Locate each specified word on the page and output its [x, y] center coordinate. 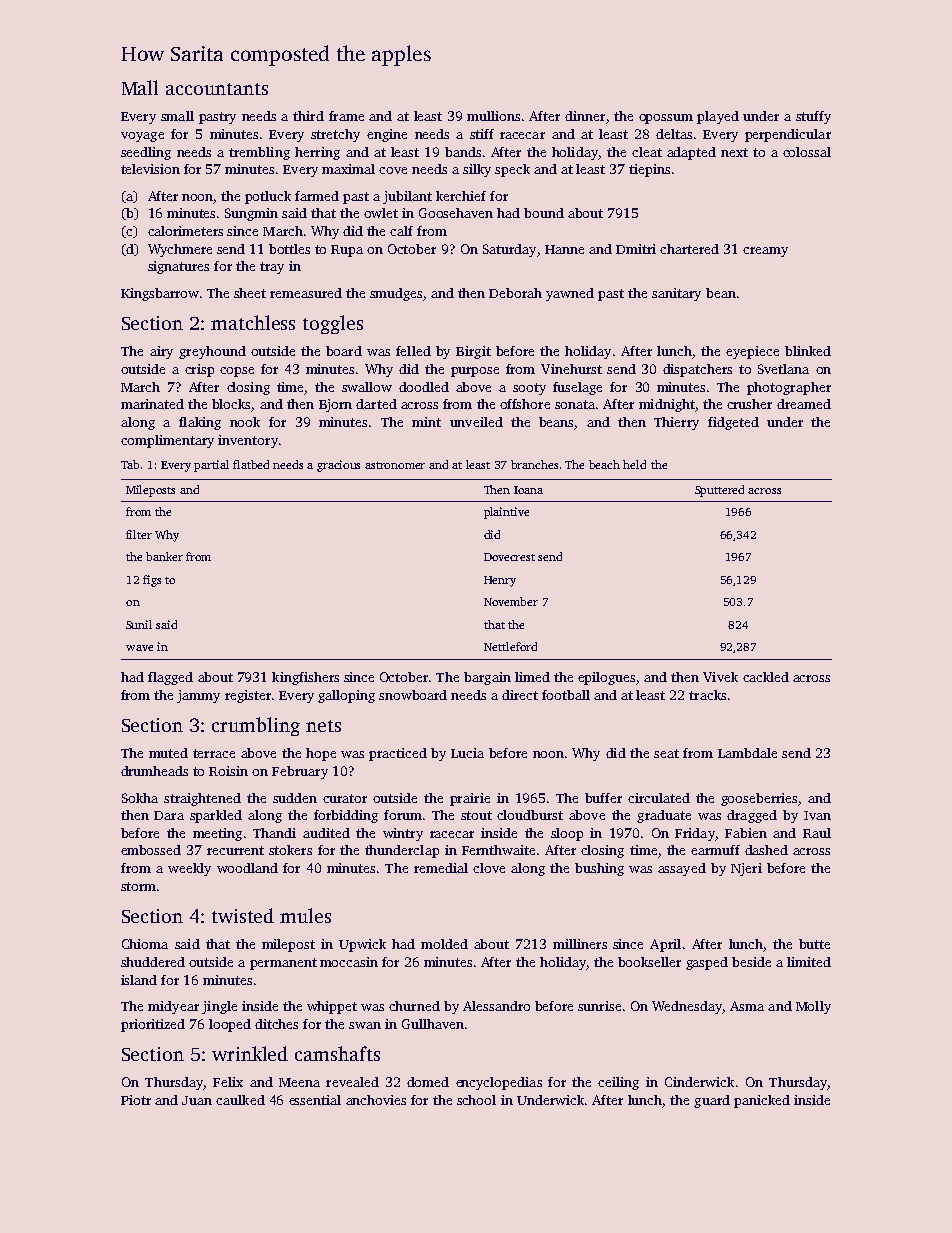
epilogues [606, 678]
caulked [240, 1100]
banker [164, 556]
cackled [766, 677]
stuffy [813, 117]
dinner [585, 116]
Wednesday [687, 1007]
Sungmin [251, 214]
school [476, 1100]
